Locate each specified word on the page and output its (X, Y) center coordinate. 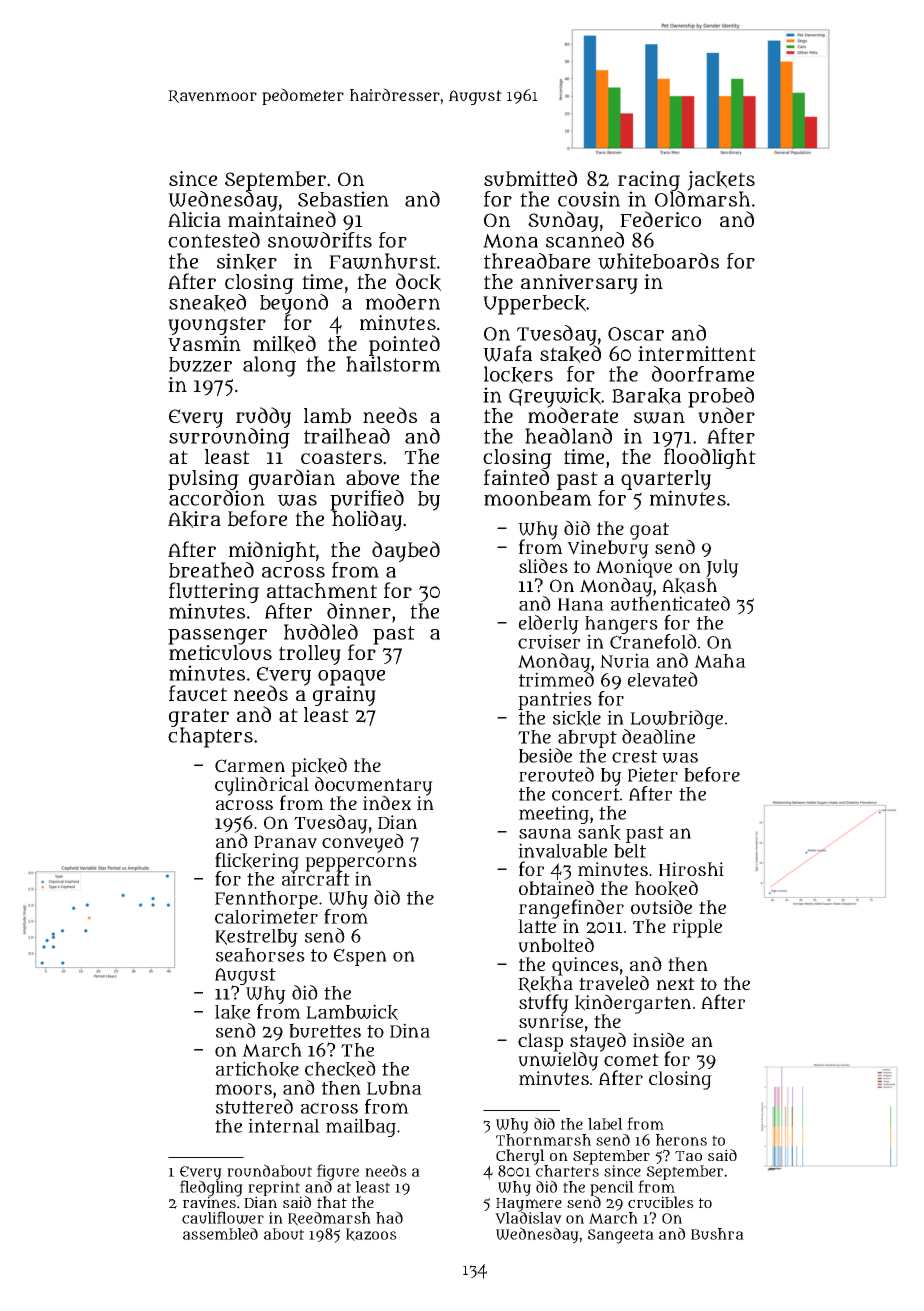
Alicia (194, 219)
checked (340, 1069)
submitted (530, 178)
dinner (359, 611)
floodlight (710, 458)
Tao (688, 1156)
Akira (194, 519)
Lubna (394, 1088)
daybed (406, 551)
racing (649, 181)
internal (284, 1125)
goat (649, 531)
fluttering (214, 593)
